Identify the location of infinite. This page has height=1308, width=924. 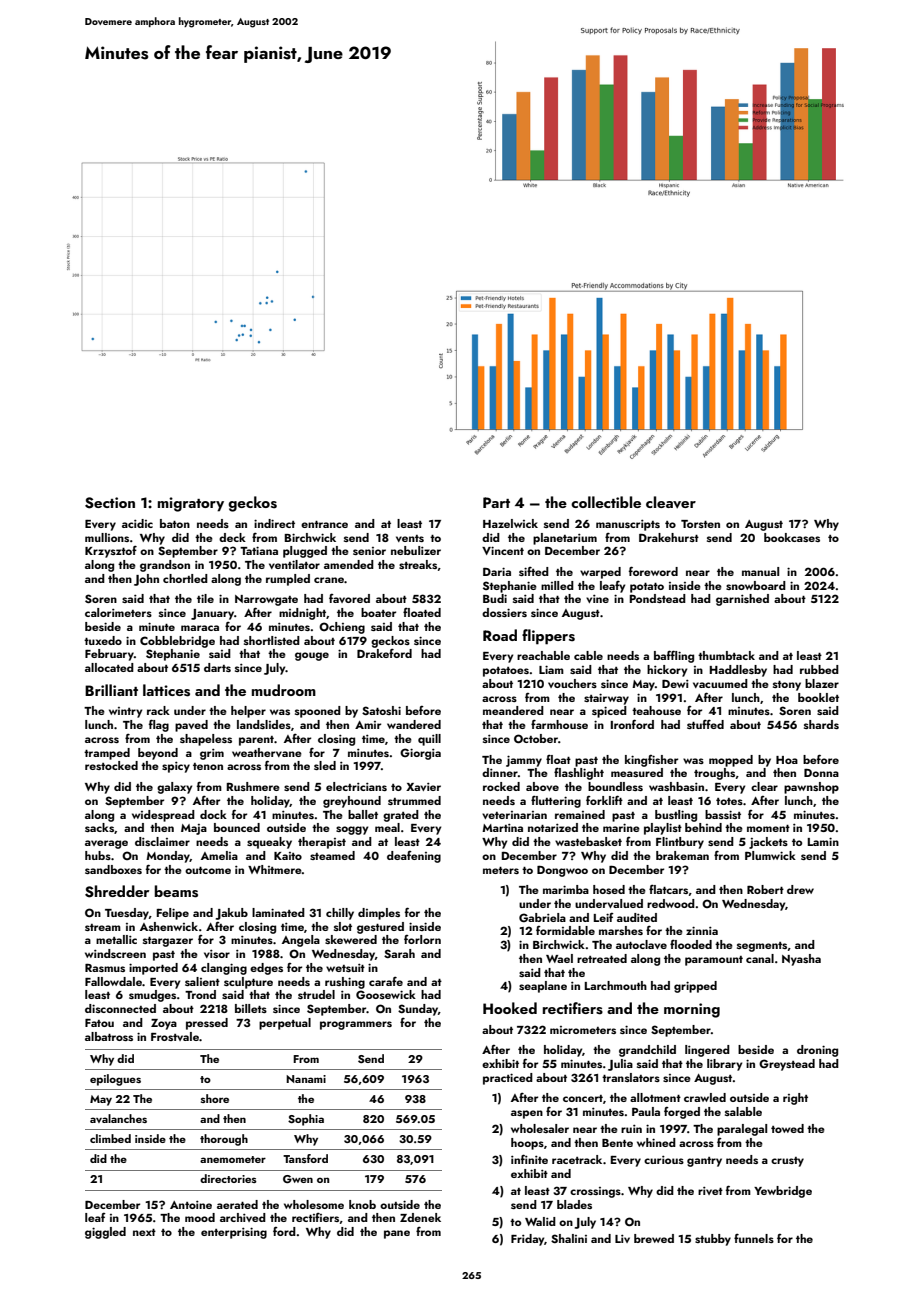
(529, 1159).
